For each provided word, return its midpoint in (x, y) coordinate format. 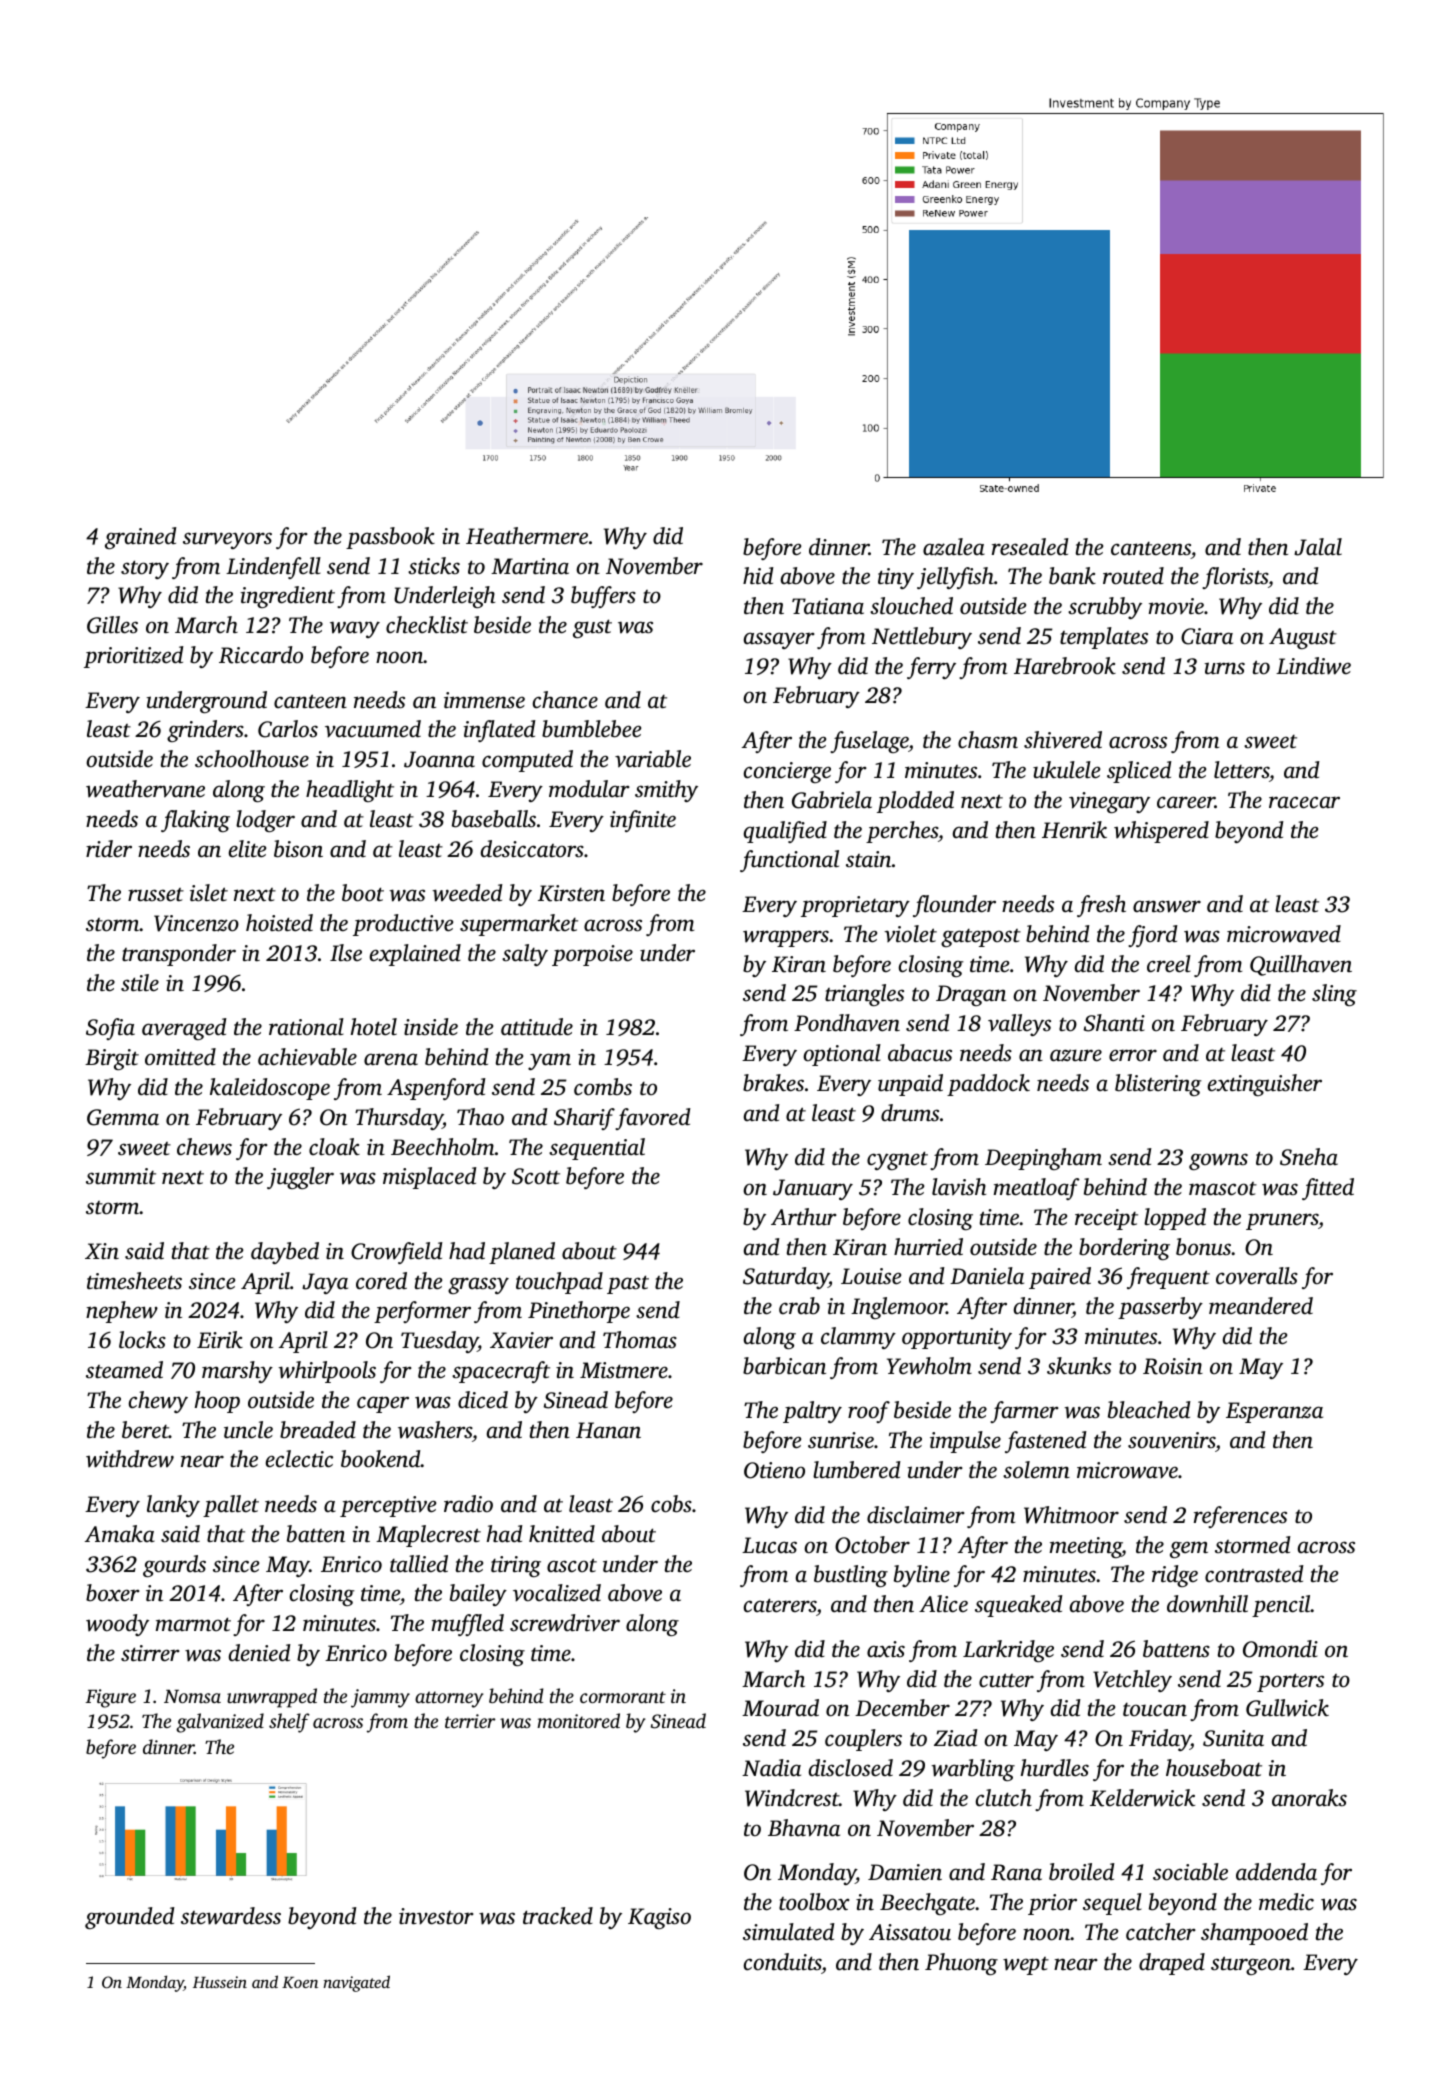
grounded (130, 1918)
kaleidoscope (270, 1089)
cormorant (623, 1697)
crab (799, 1306)
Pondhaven (847, 1023)
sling (1334, 995)
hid (758, 575)
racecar (1304, 802)
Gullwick (1287, 1708)
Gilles (112, 625)
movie (1176, 606)
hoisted (279, 923)
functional (789, 861)
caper (383, 1404)
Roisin (1173, 1366)
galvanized (220, 1723)
